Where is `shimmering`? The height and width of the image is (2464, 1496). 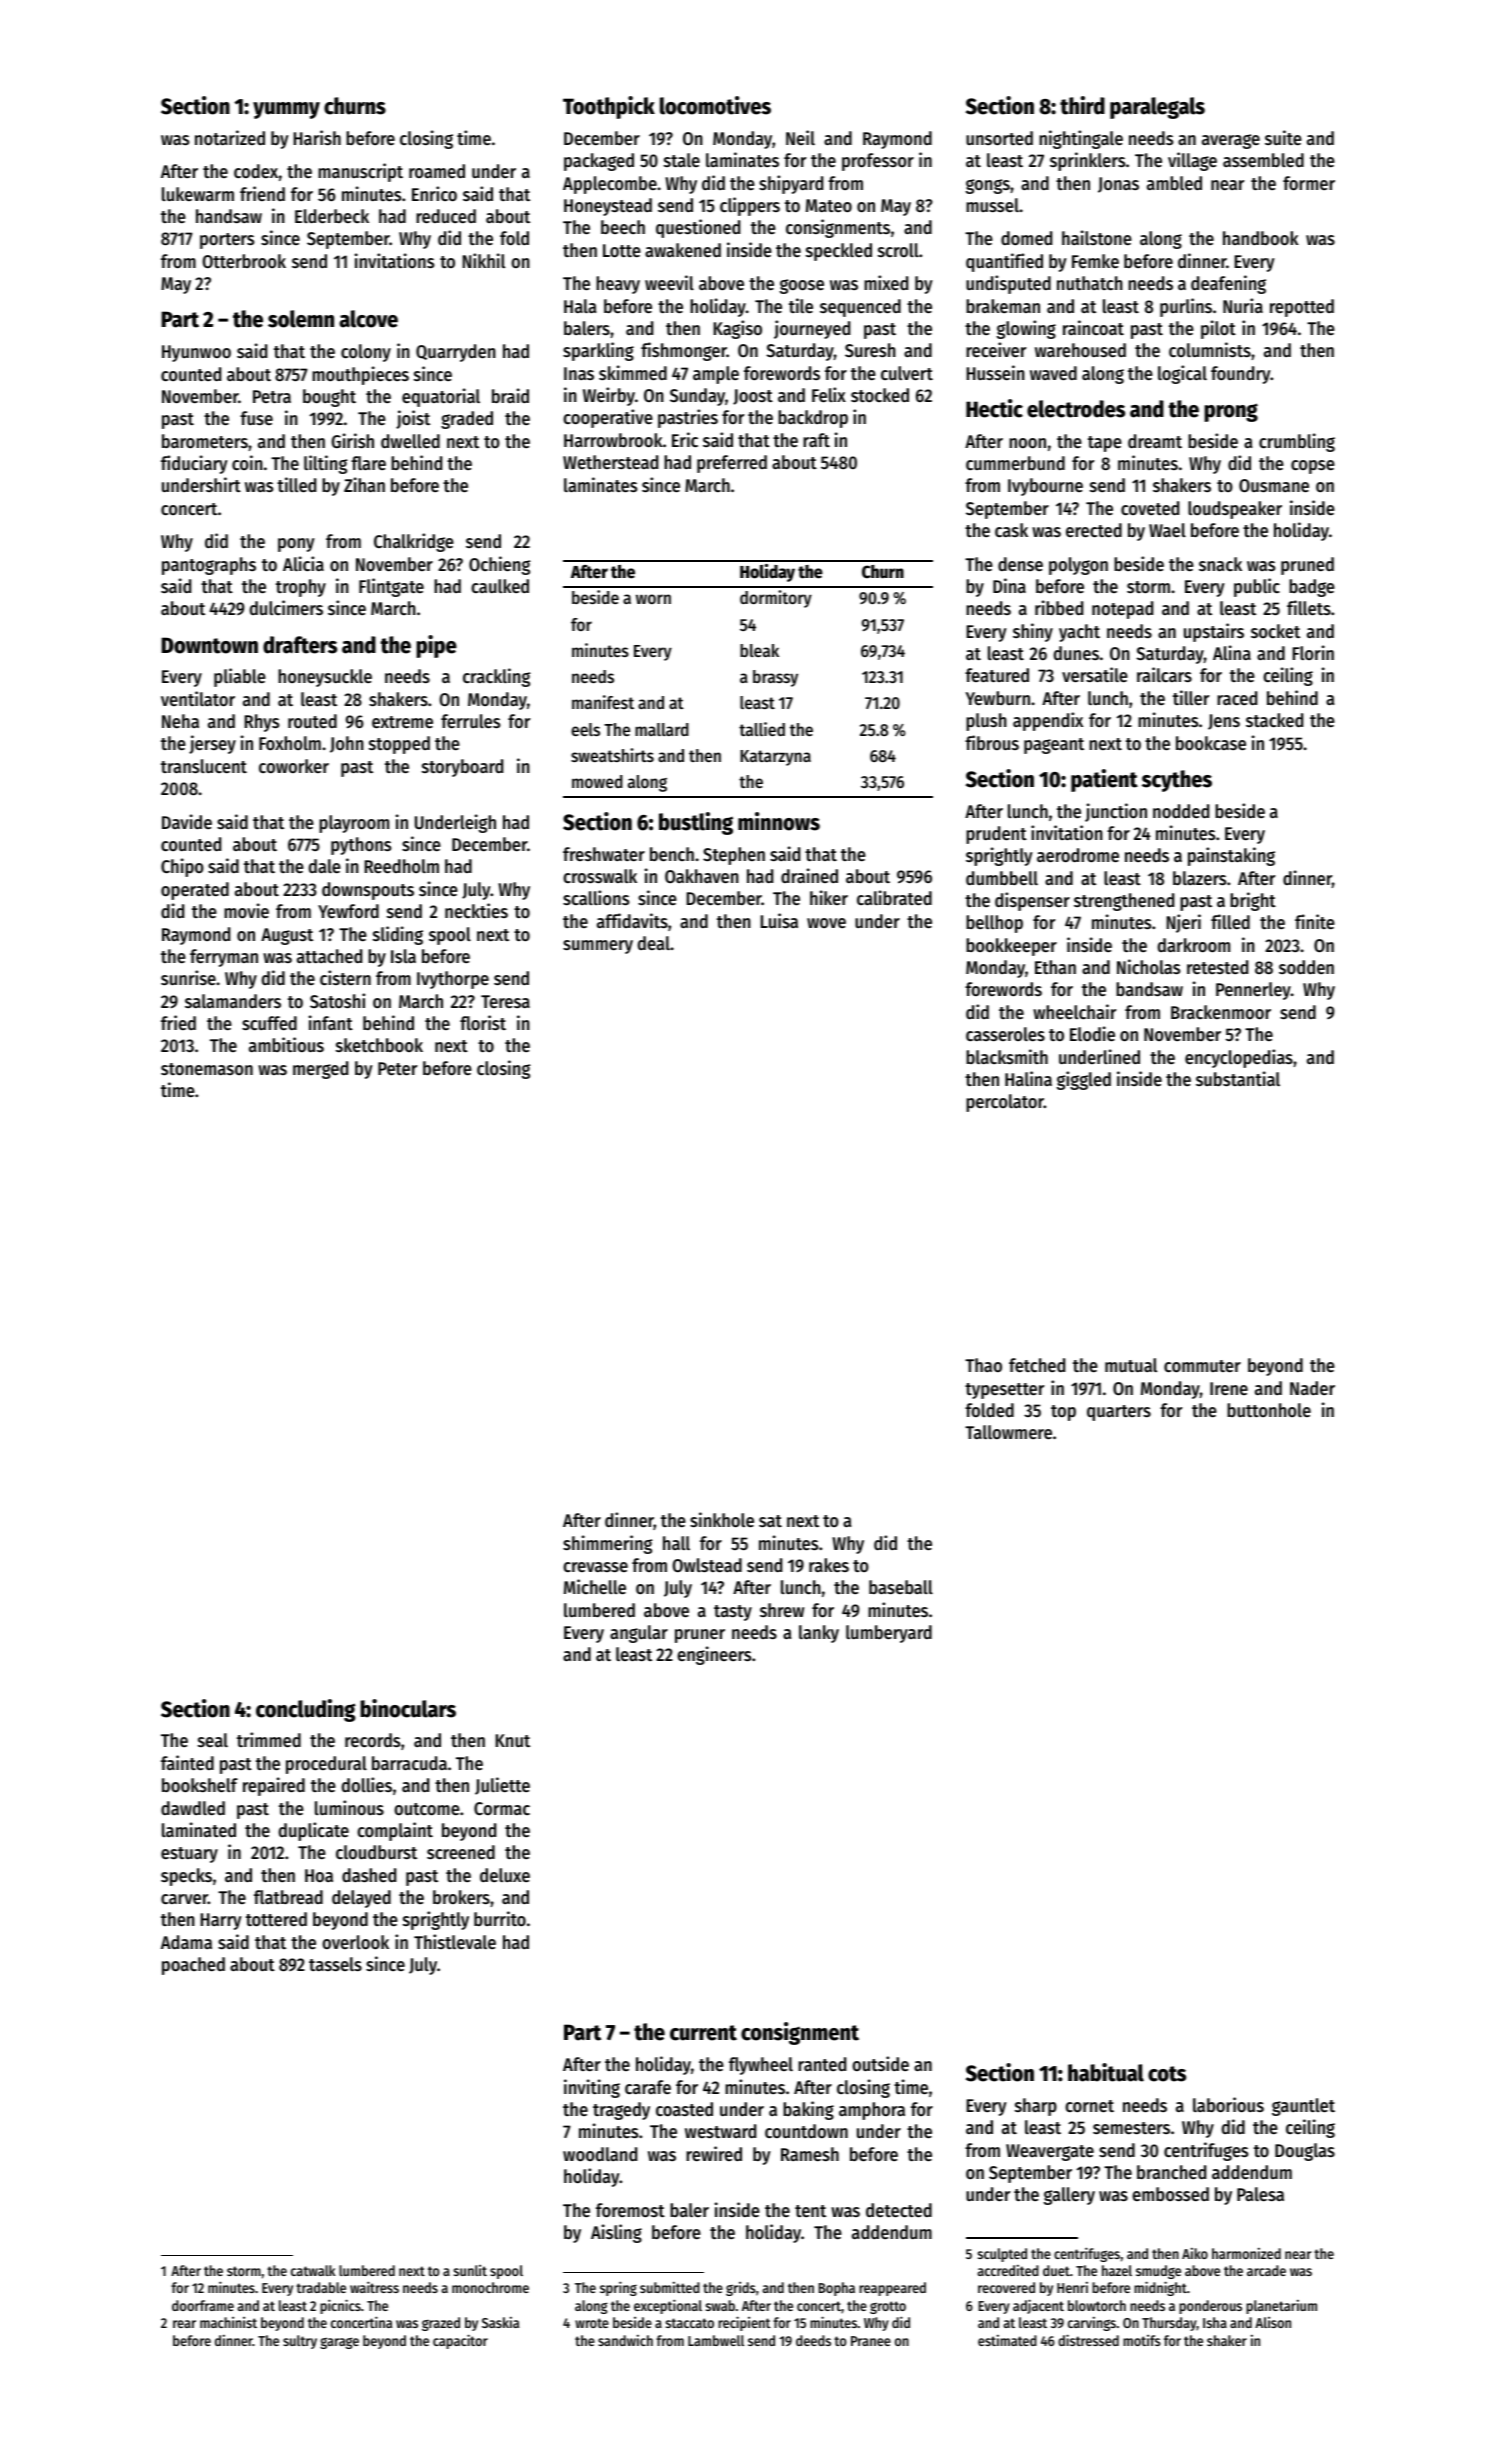 shimmering is located at coordinates (608, 1544).
